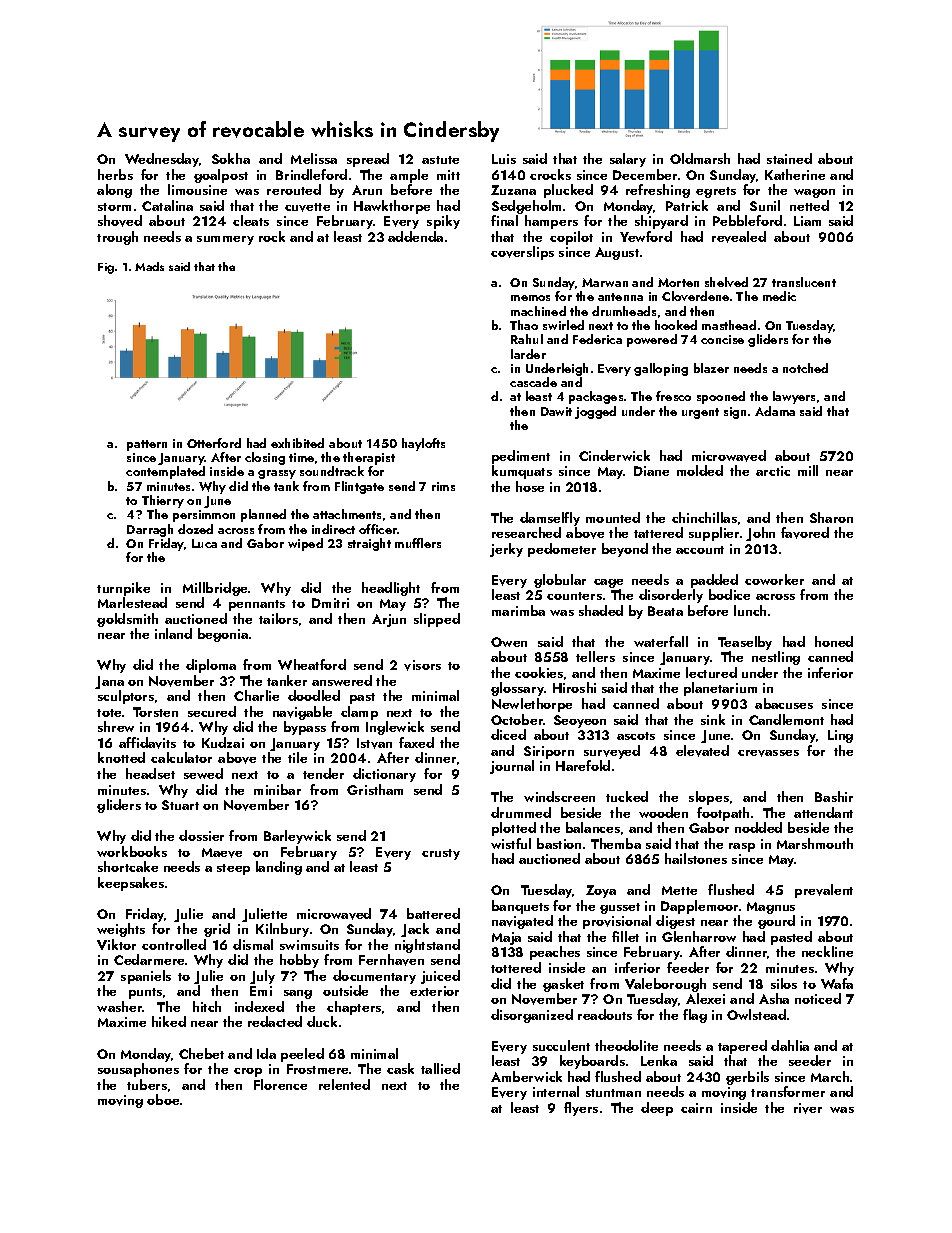 Image resolution: width=952 pixels, height=1233 pixels. Describe the element at coordinates (437, 620) in the document. I see `slipped` at that location.
